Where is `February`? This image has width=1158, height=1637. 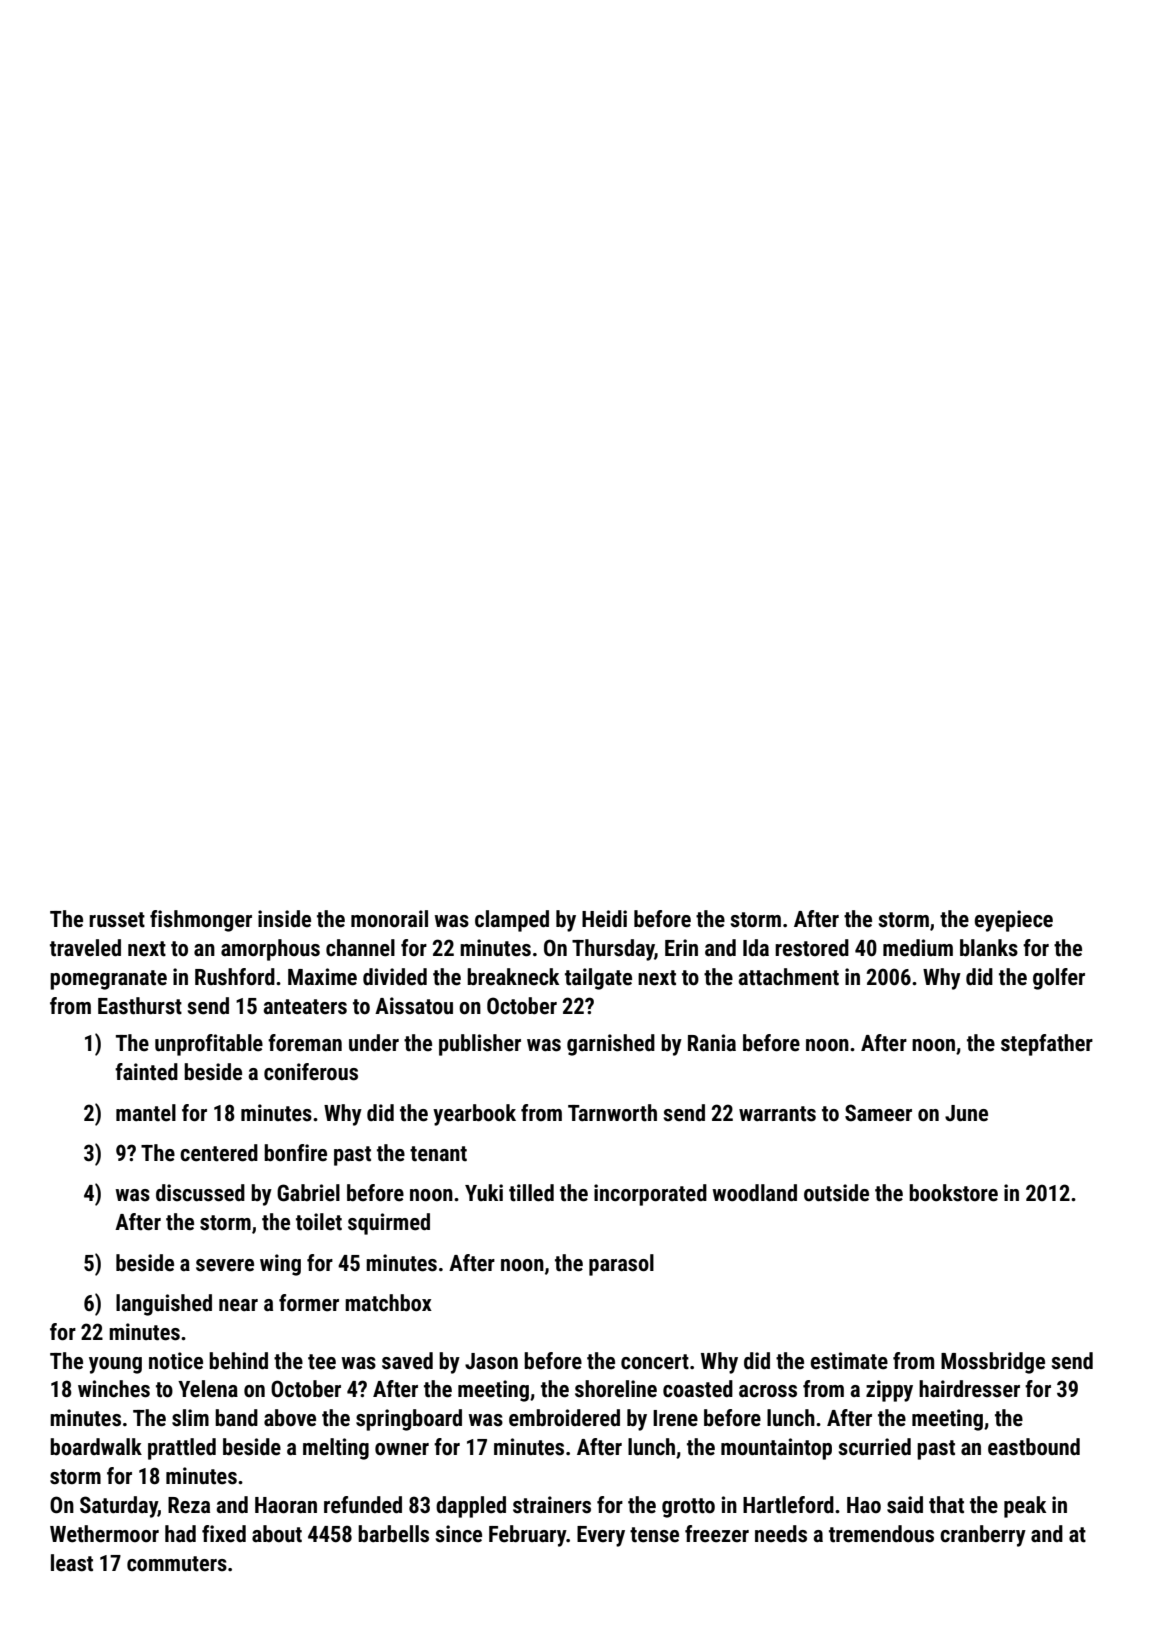 February is located at coordinates (528, 1536).
